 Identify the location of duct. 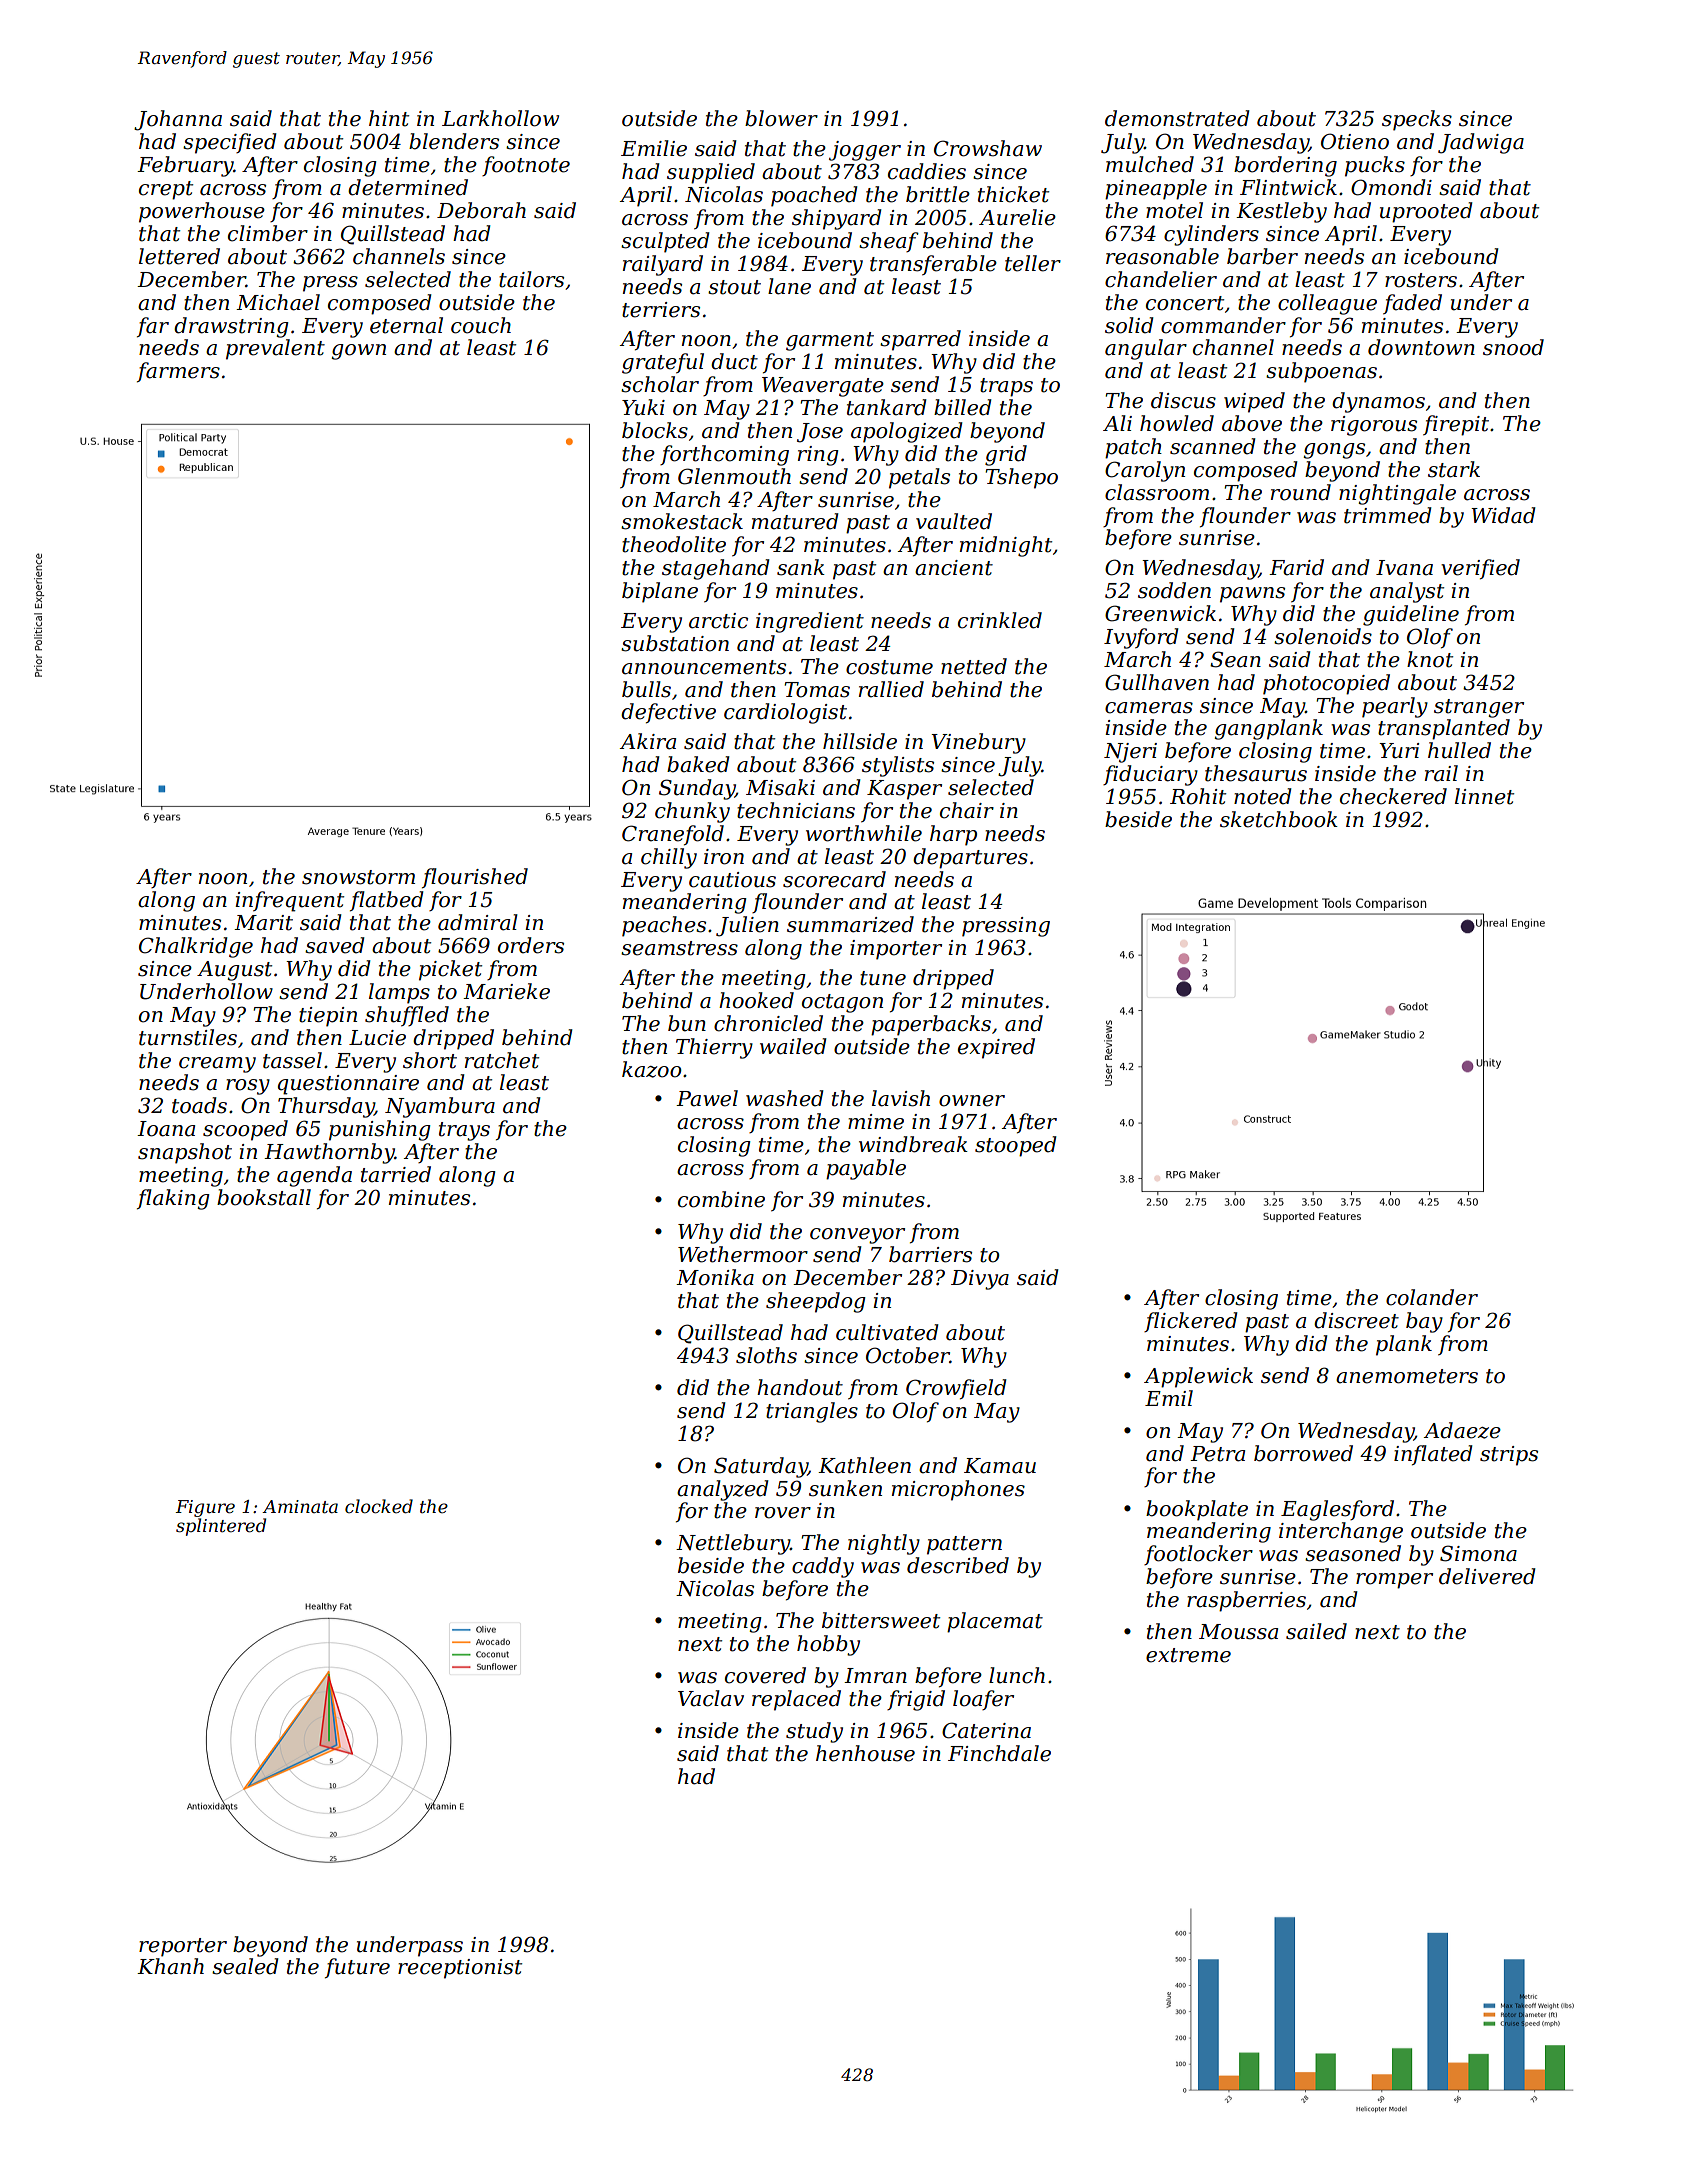
(734, 361).
